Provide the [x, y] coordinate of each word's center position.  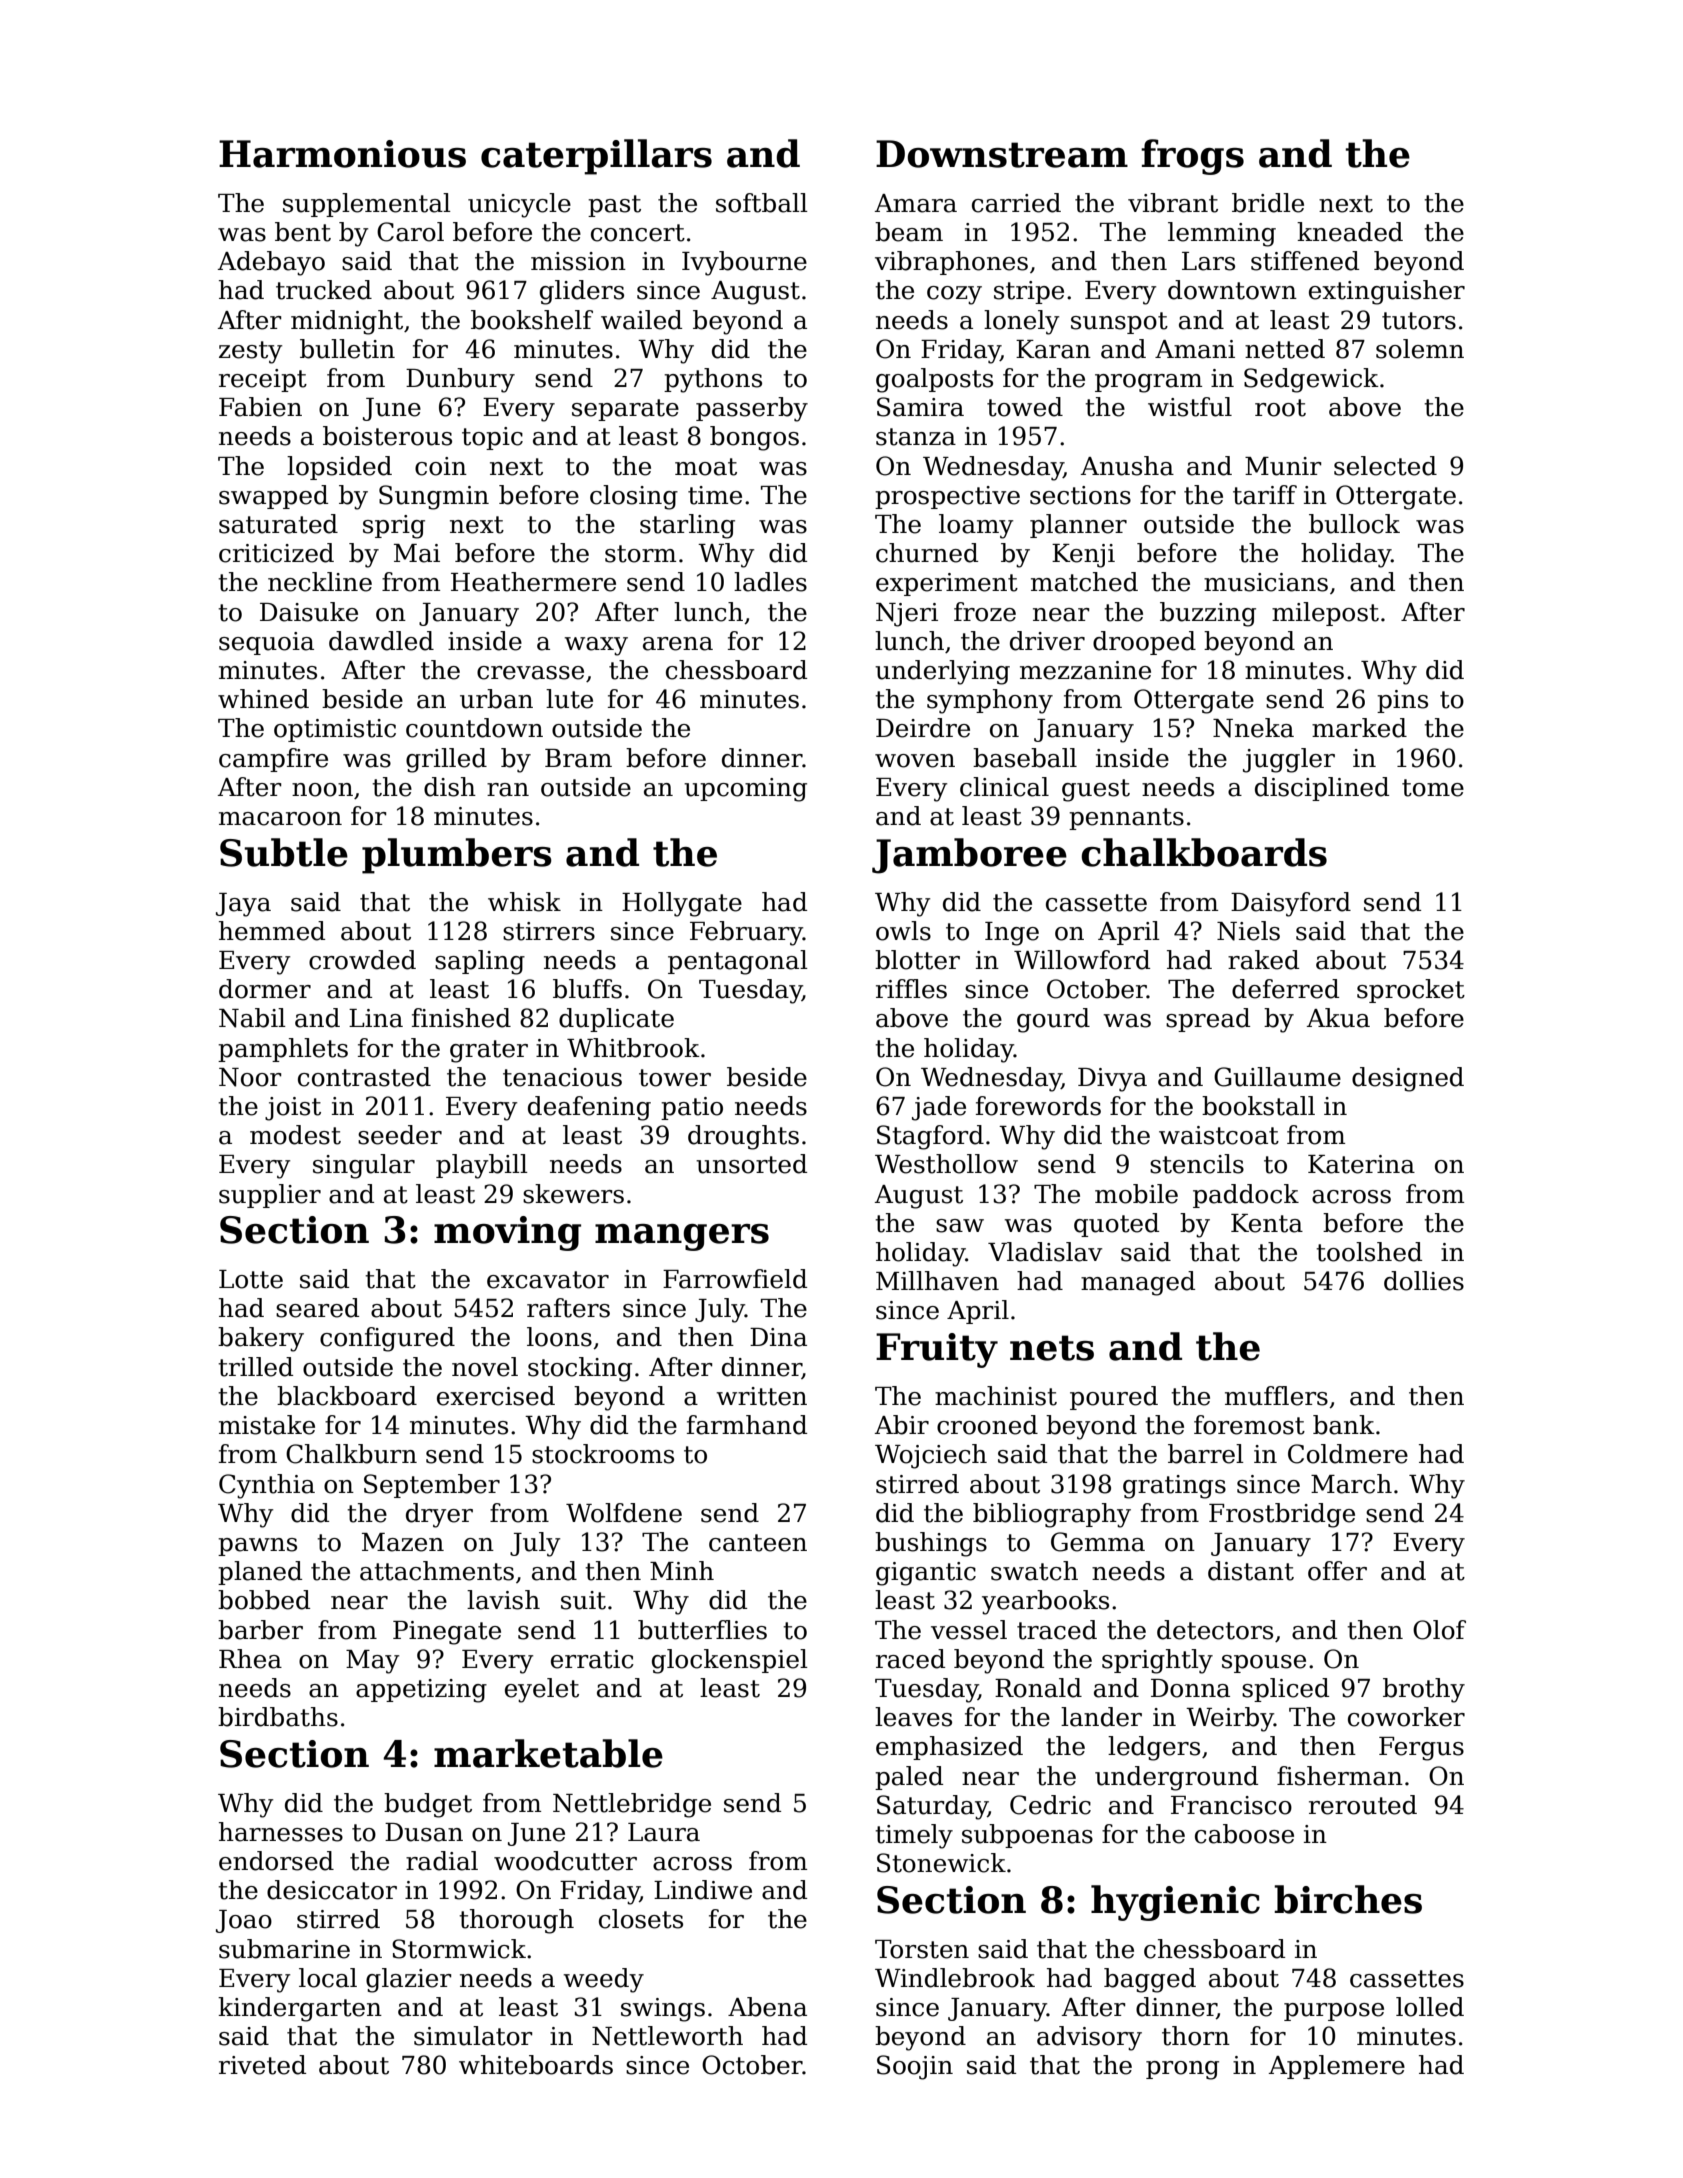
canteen [758, 1543]
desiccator [332, 1890]
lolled [1430, 2007]
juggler [1289, 760]
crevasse [530, 673]
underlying [942, 672]
